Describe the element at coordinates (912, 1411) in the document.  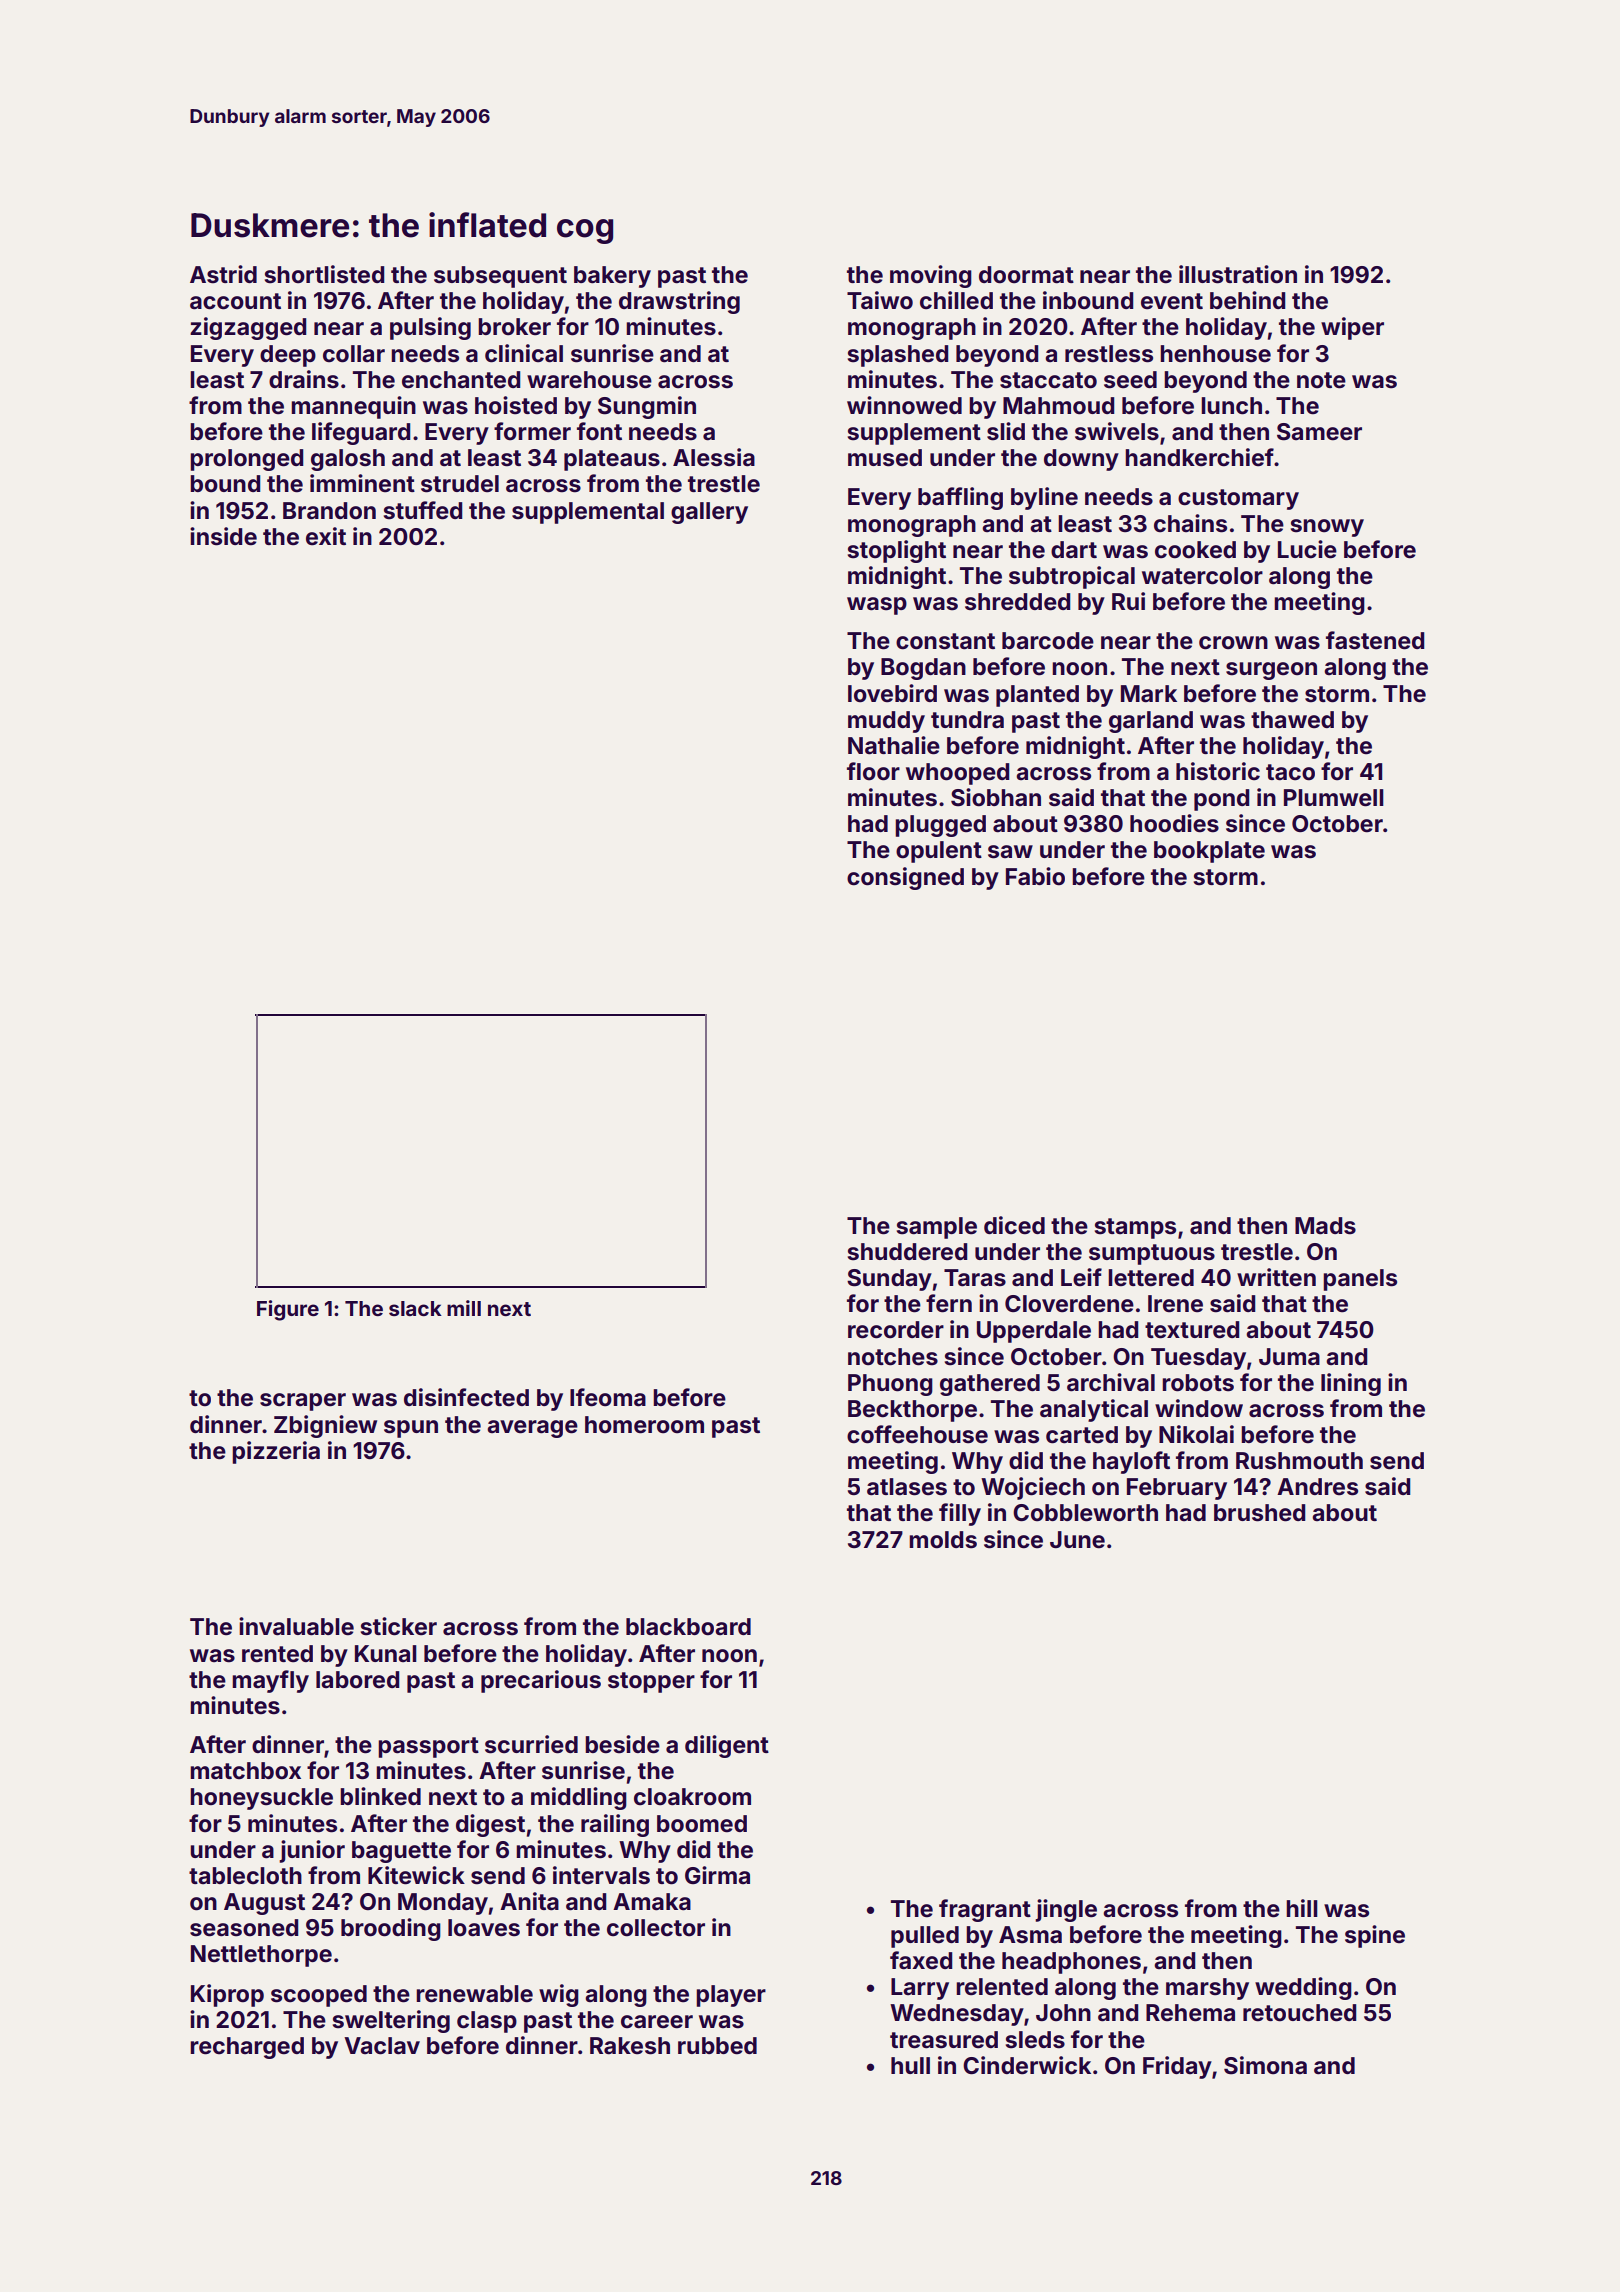
I see `Beckthorpe` at that location.
